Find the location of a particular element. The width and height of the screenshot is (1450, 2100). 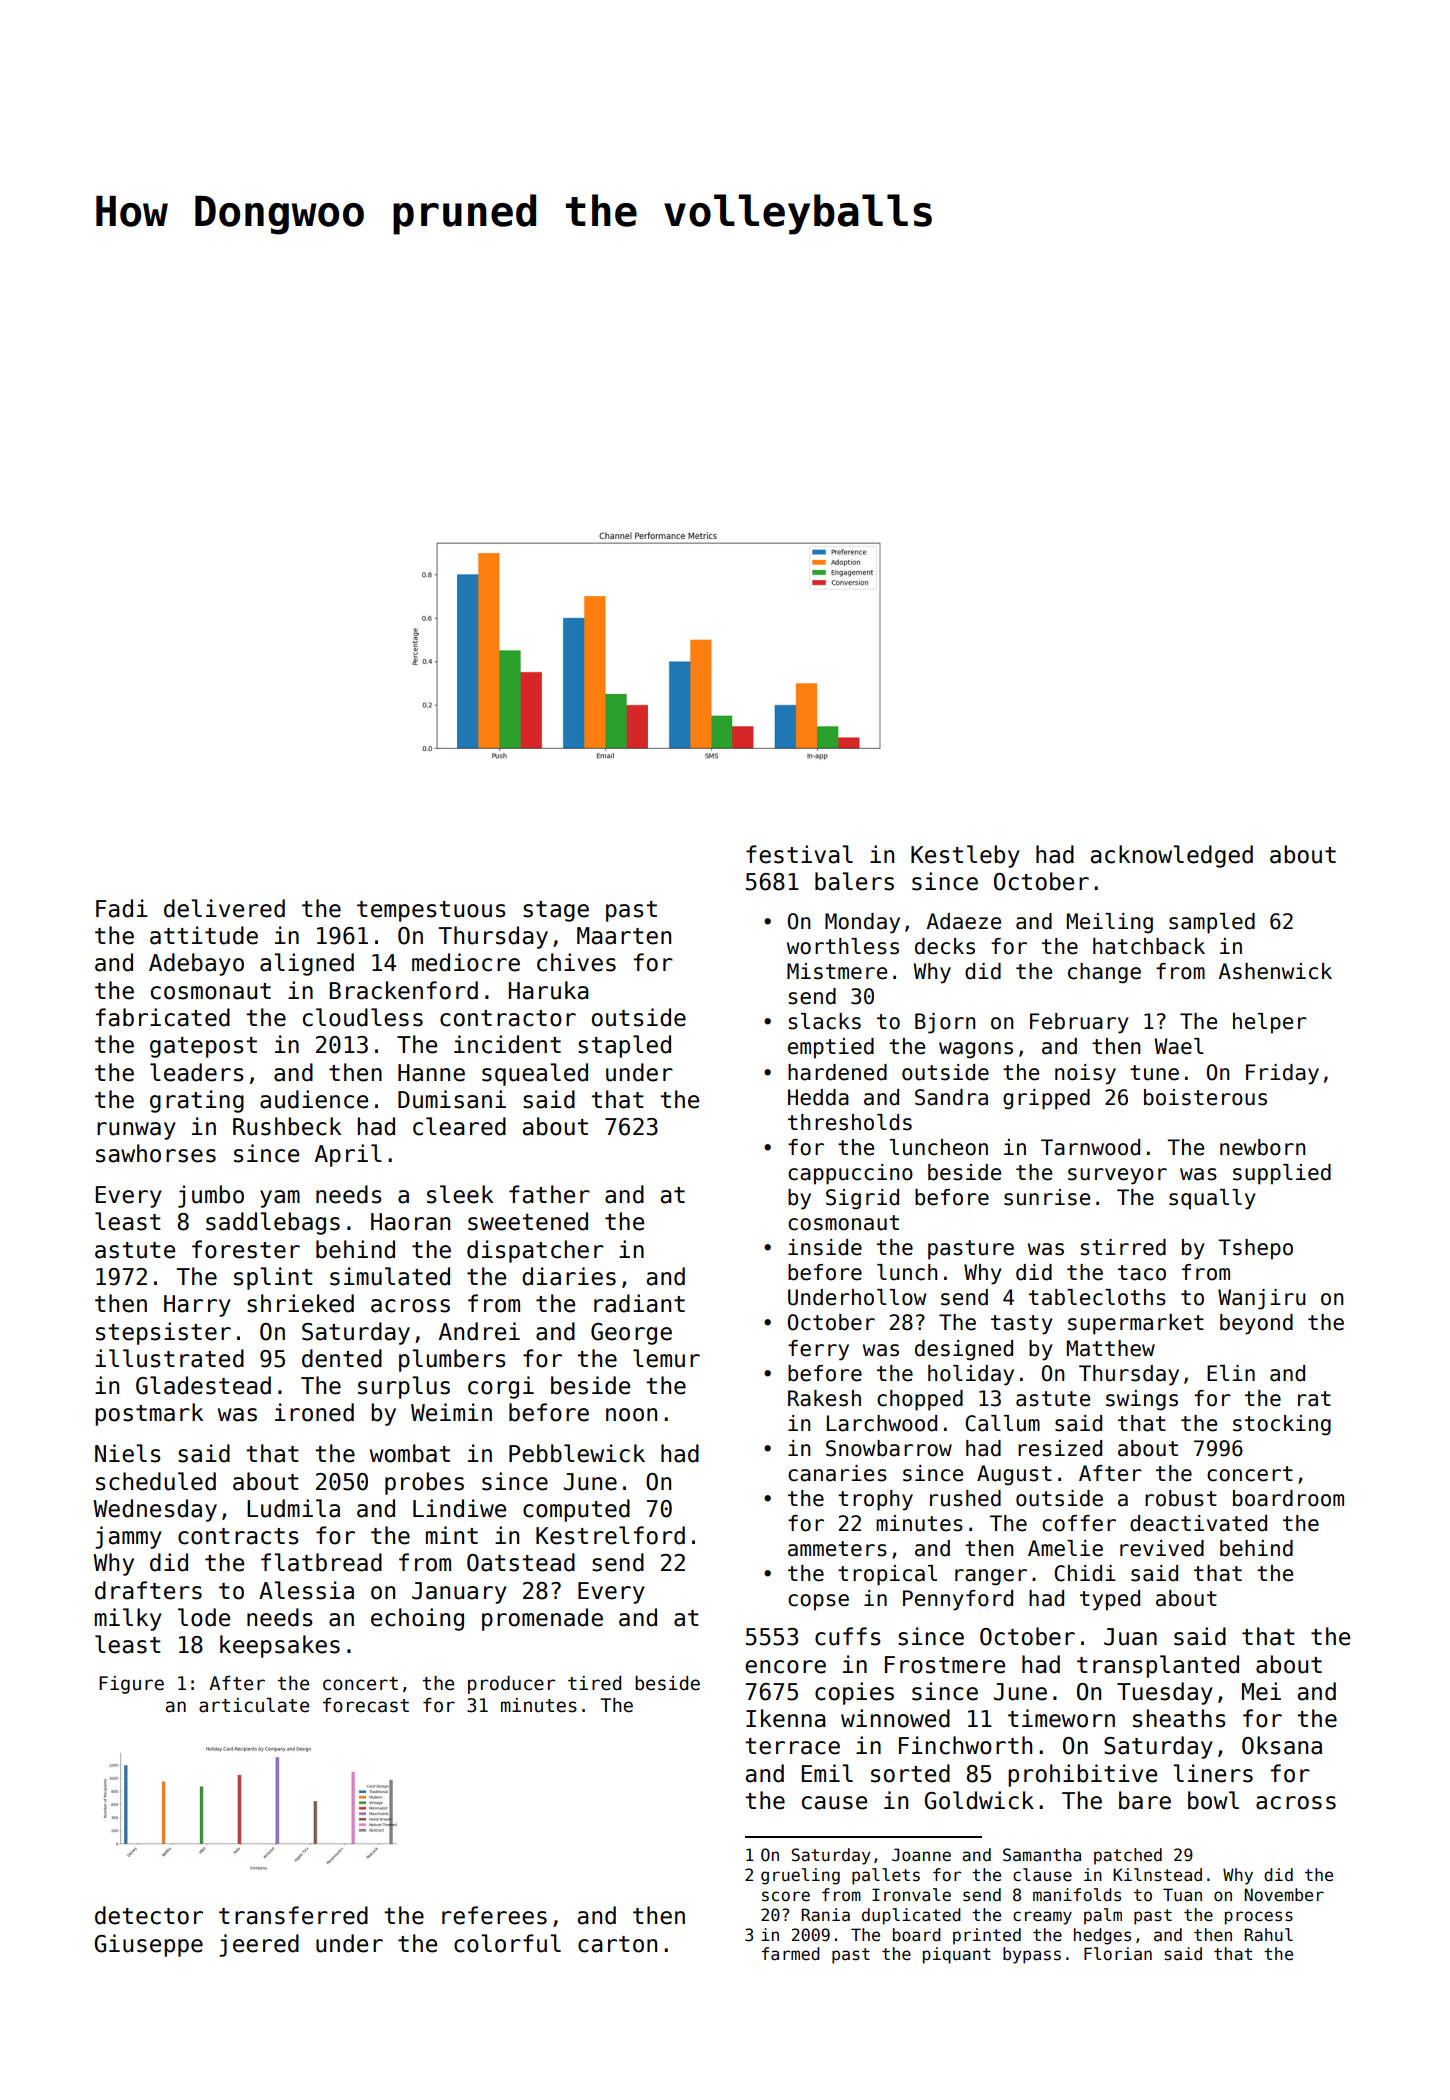

aligned is located at coordinates (307, 964).
